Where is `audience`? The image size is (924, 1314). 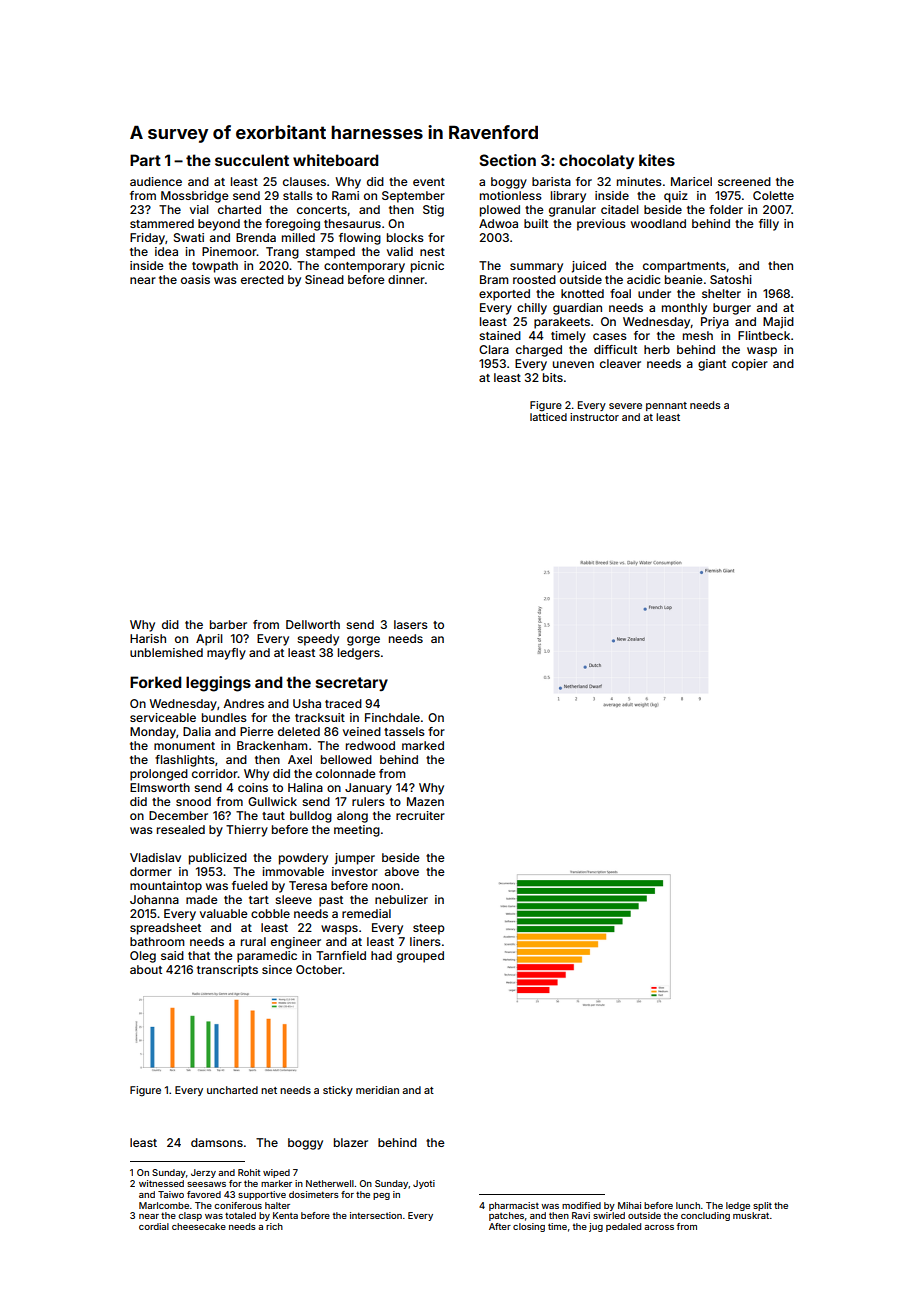
audience is located at coordinates (156, 181).
